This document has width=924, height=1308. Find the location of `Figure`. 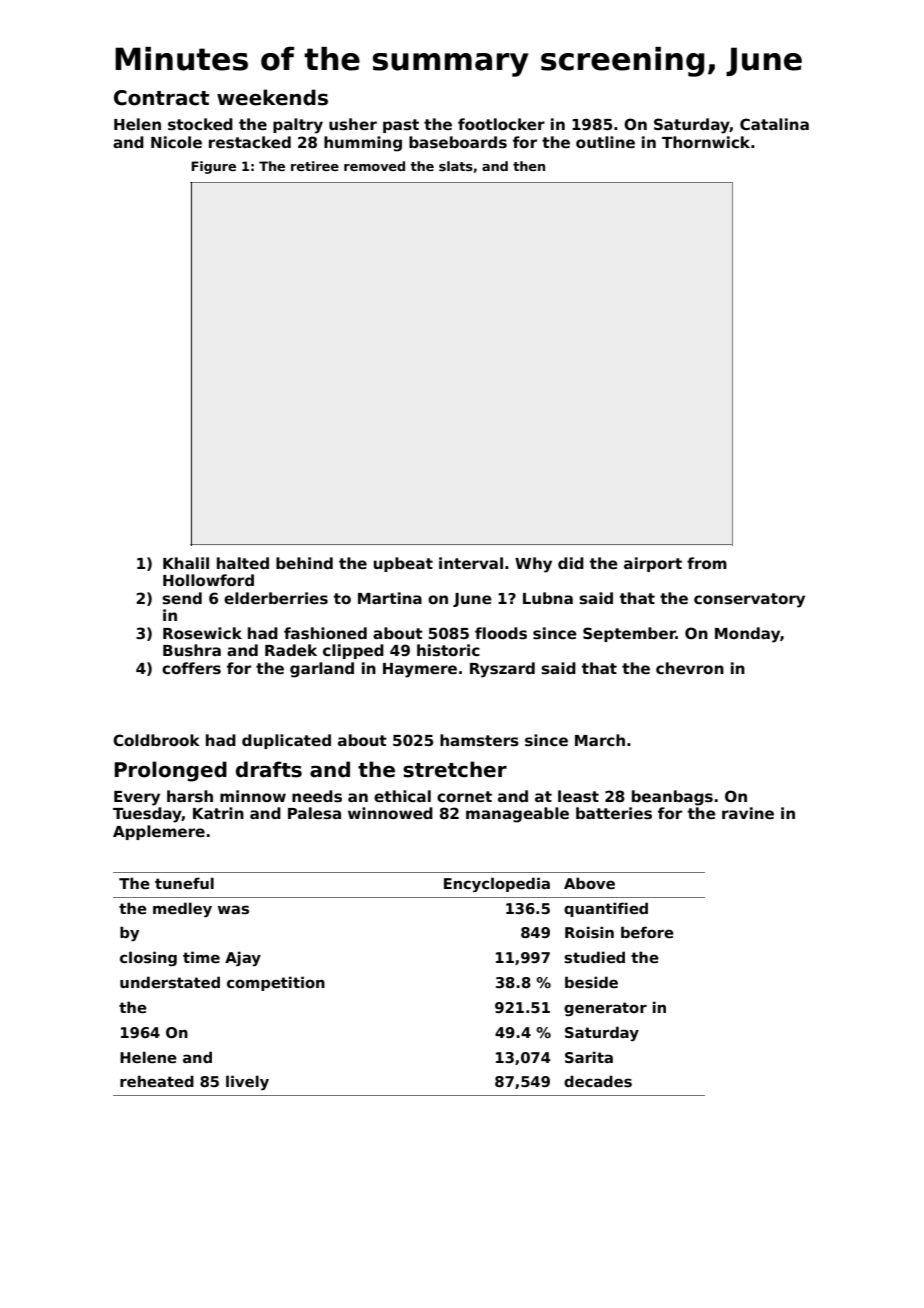

Figure is located at coordinates (213, 167).
